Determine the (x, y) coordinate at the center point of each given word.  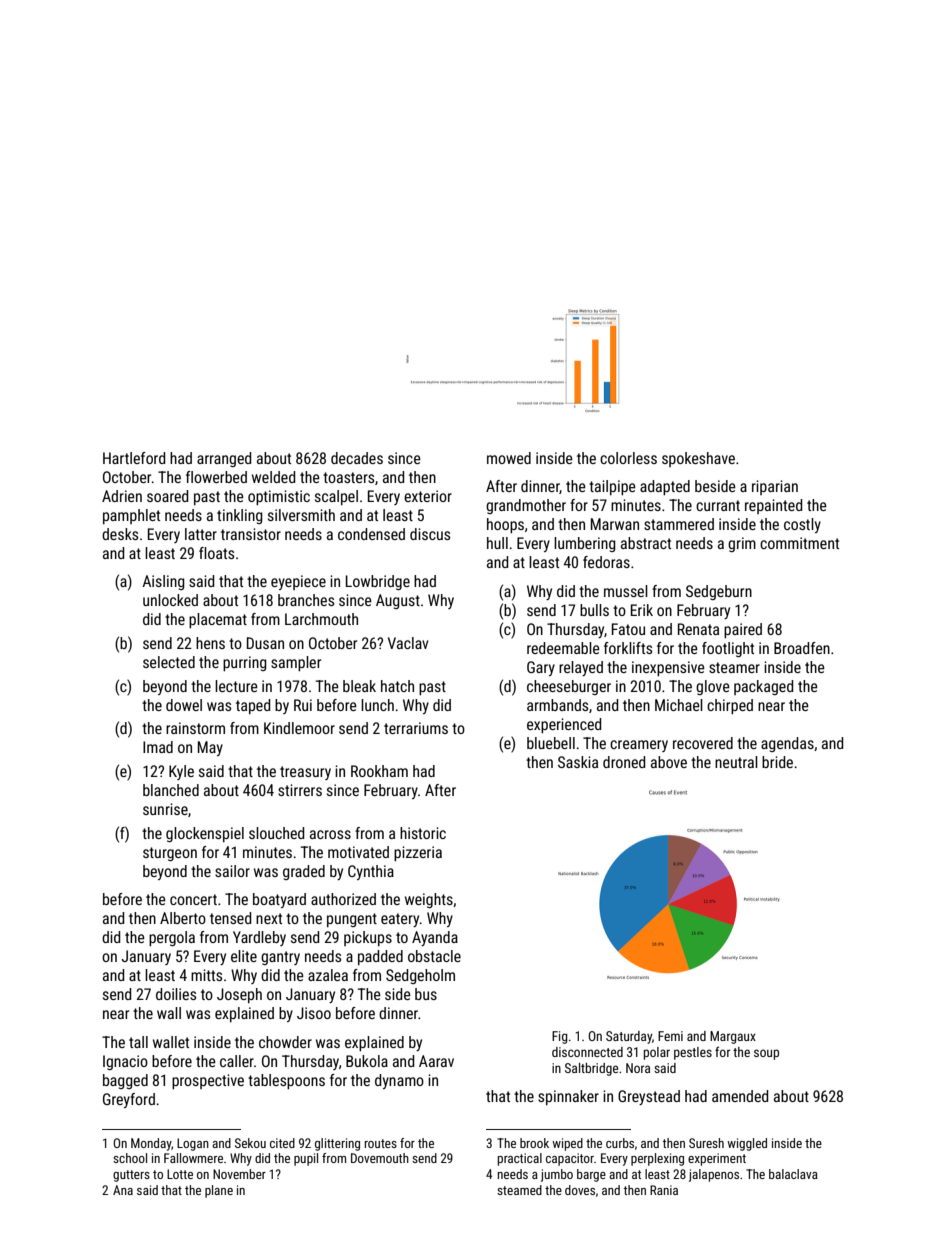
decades (357, 458)
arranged (224, 459)
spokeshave (698, 459)
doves (580, 1190)
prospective (208, 1081)
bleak (359, 686)
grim (742, 544)
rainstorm (195, 728)
